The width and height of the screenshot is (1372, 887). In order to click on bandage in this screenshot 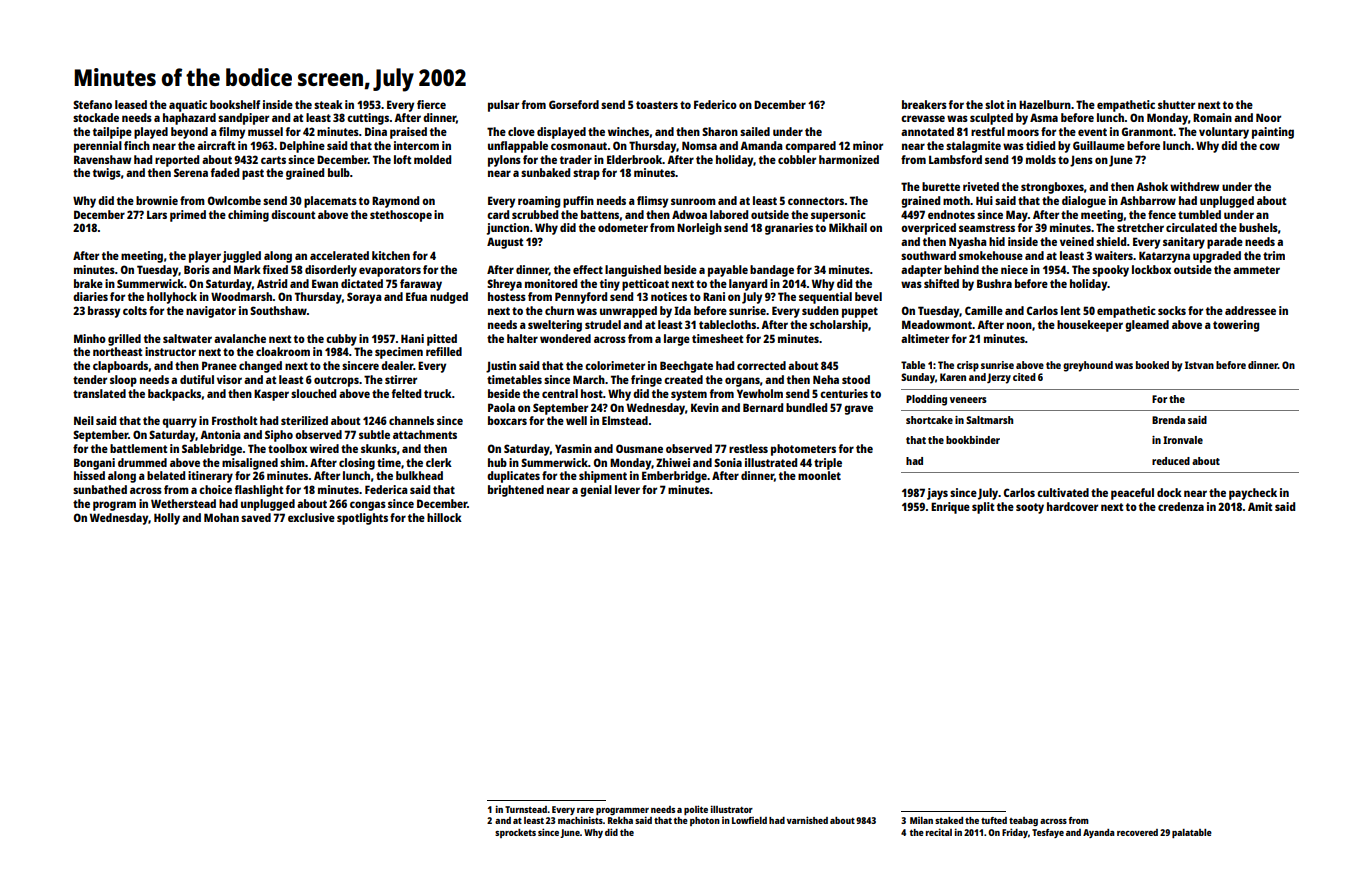, I will do `click(772, 271)`.
